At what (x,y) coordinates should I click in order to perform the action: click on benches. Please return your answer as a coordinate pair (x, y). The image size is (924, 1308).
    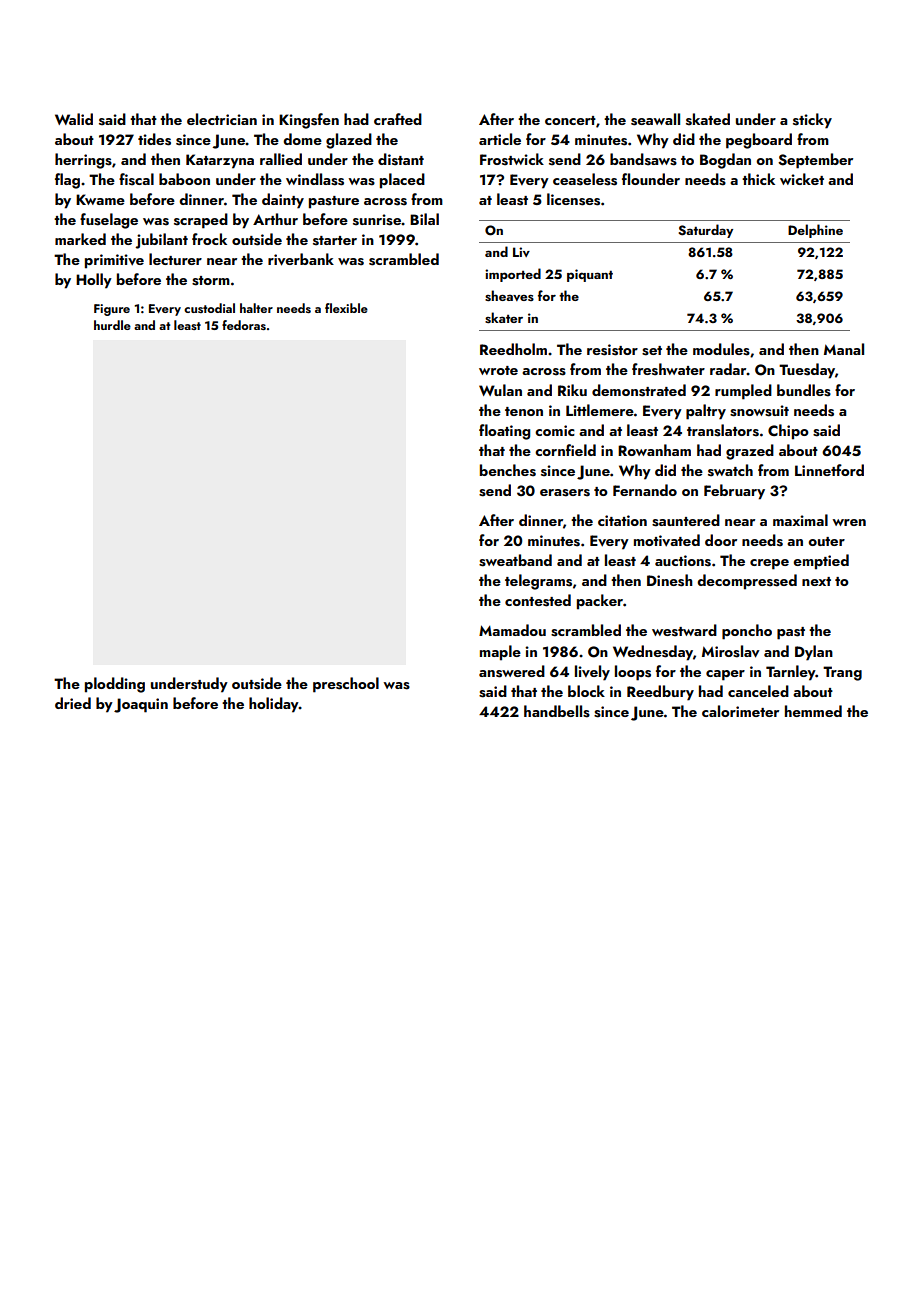
    Looking at the image, I should click on (508, 470).
